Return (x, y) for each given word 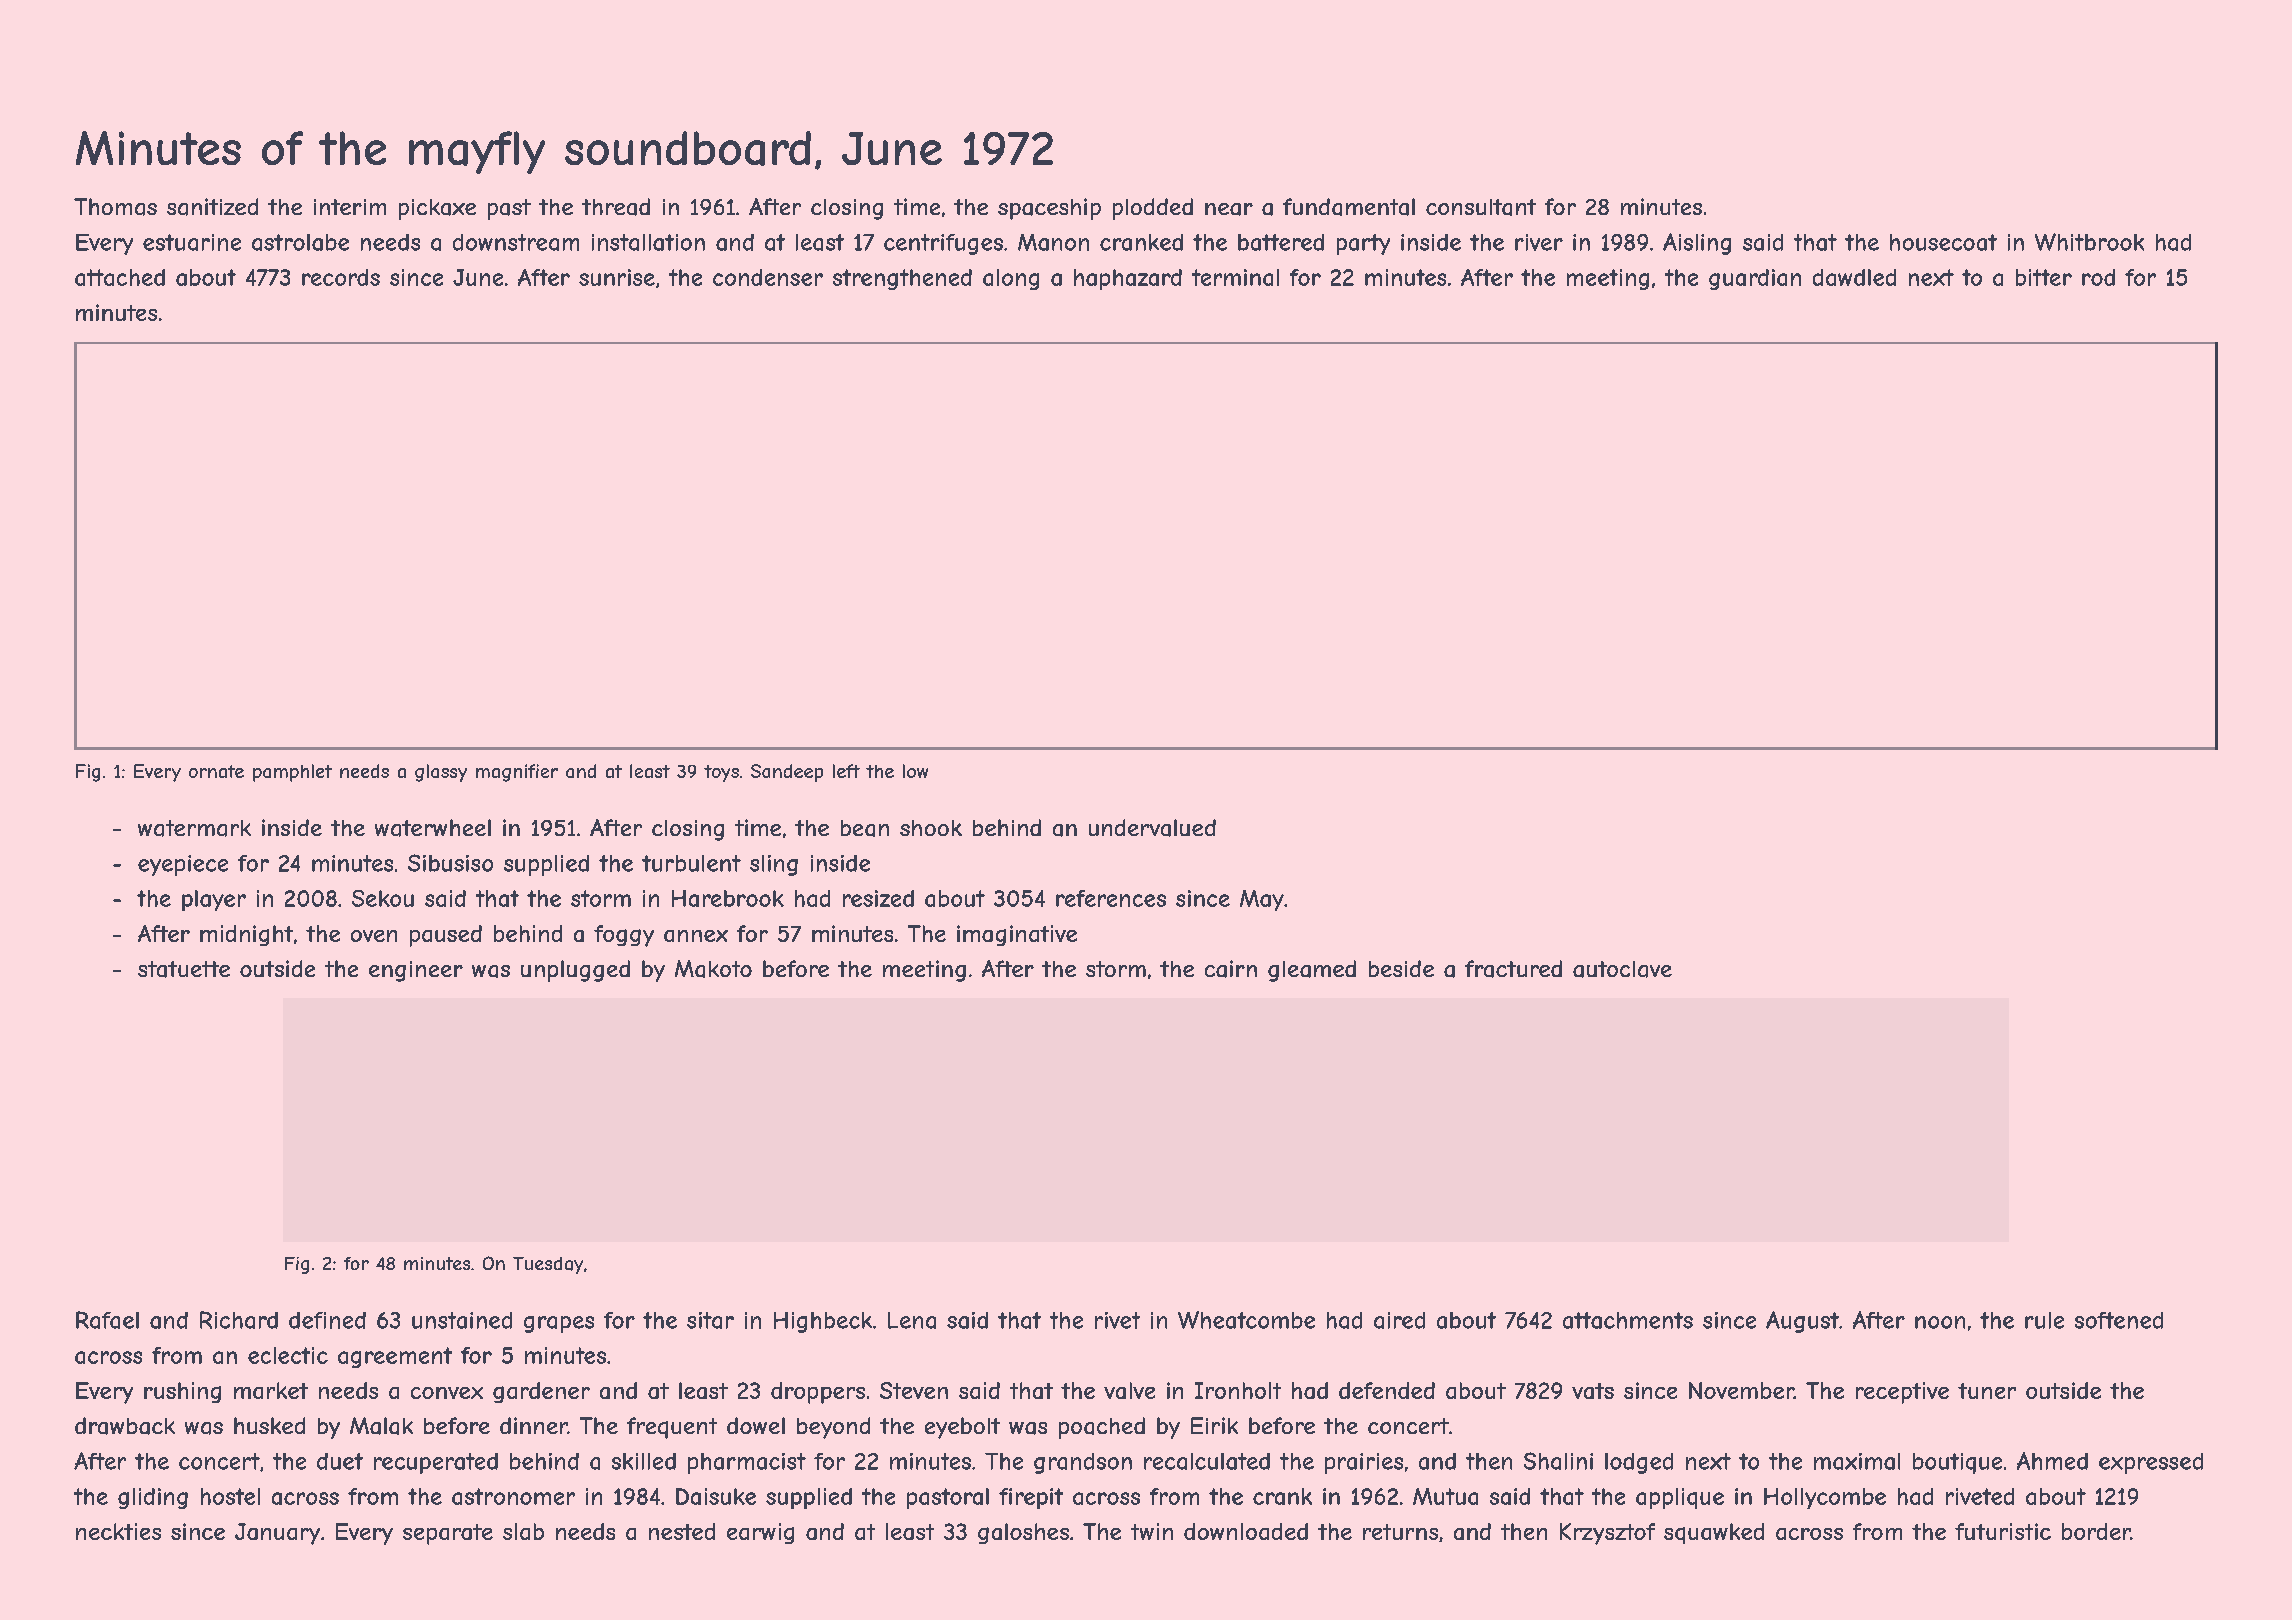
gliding (153, 1498)
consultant (1481, 207)
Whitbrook (2089, 242)
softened (2119, 1320)
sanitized (212, 207)
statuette (184, 969)
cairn (1231, 969)
